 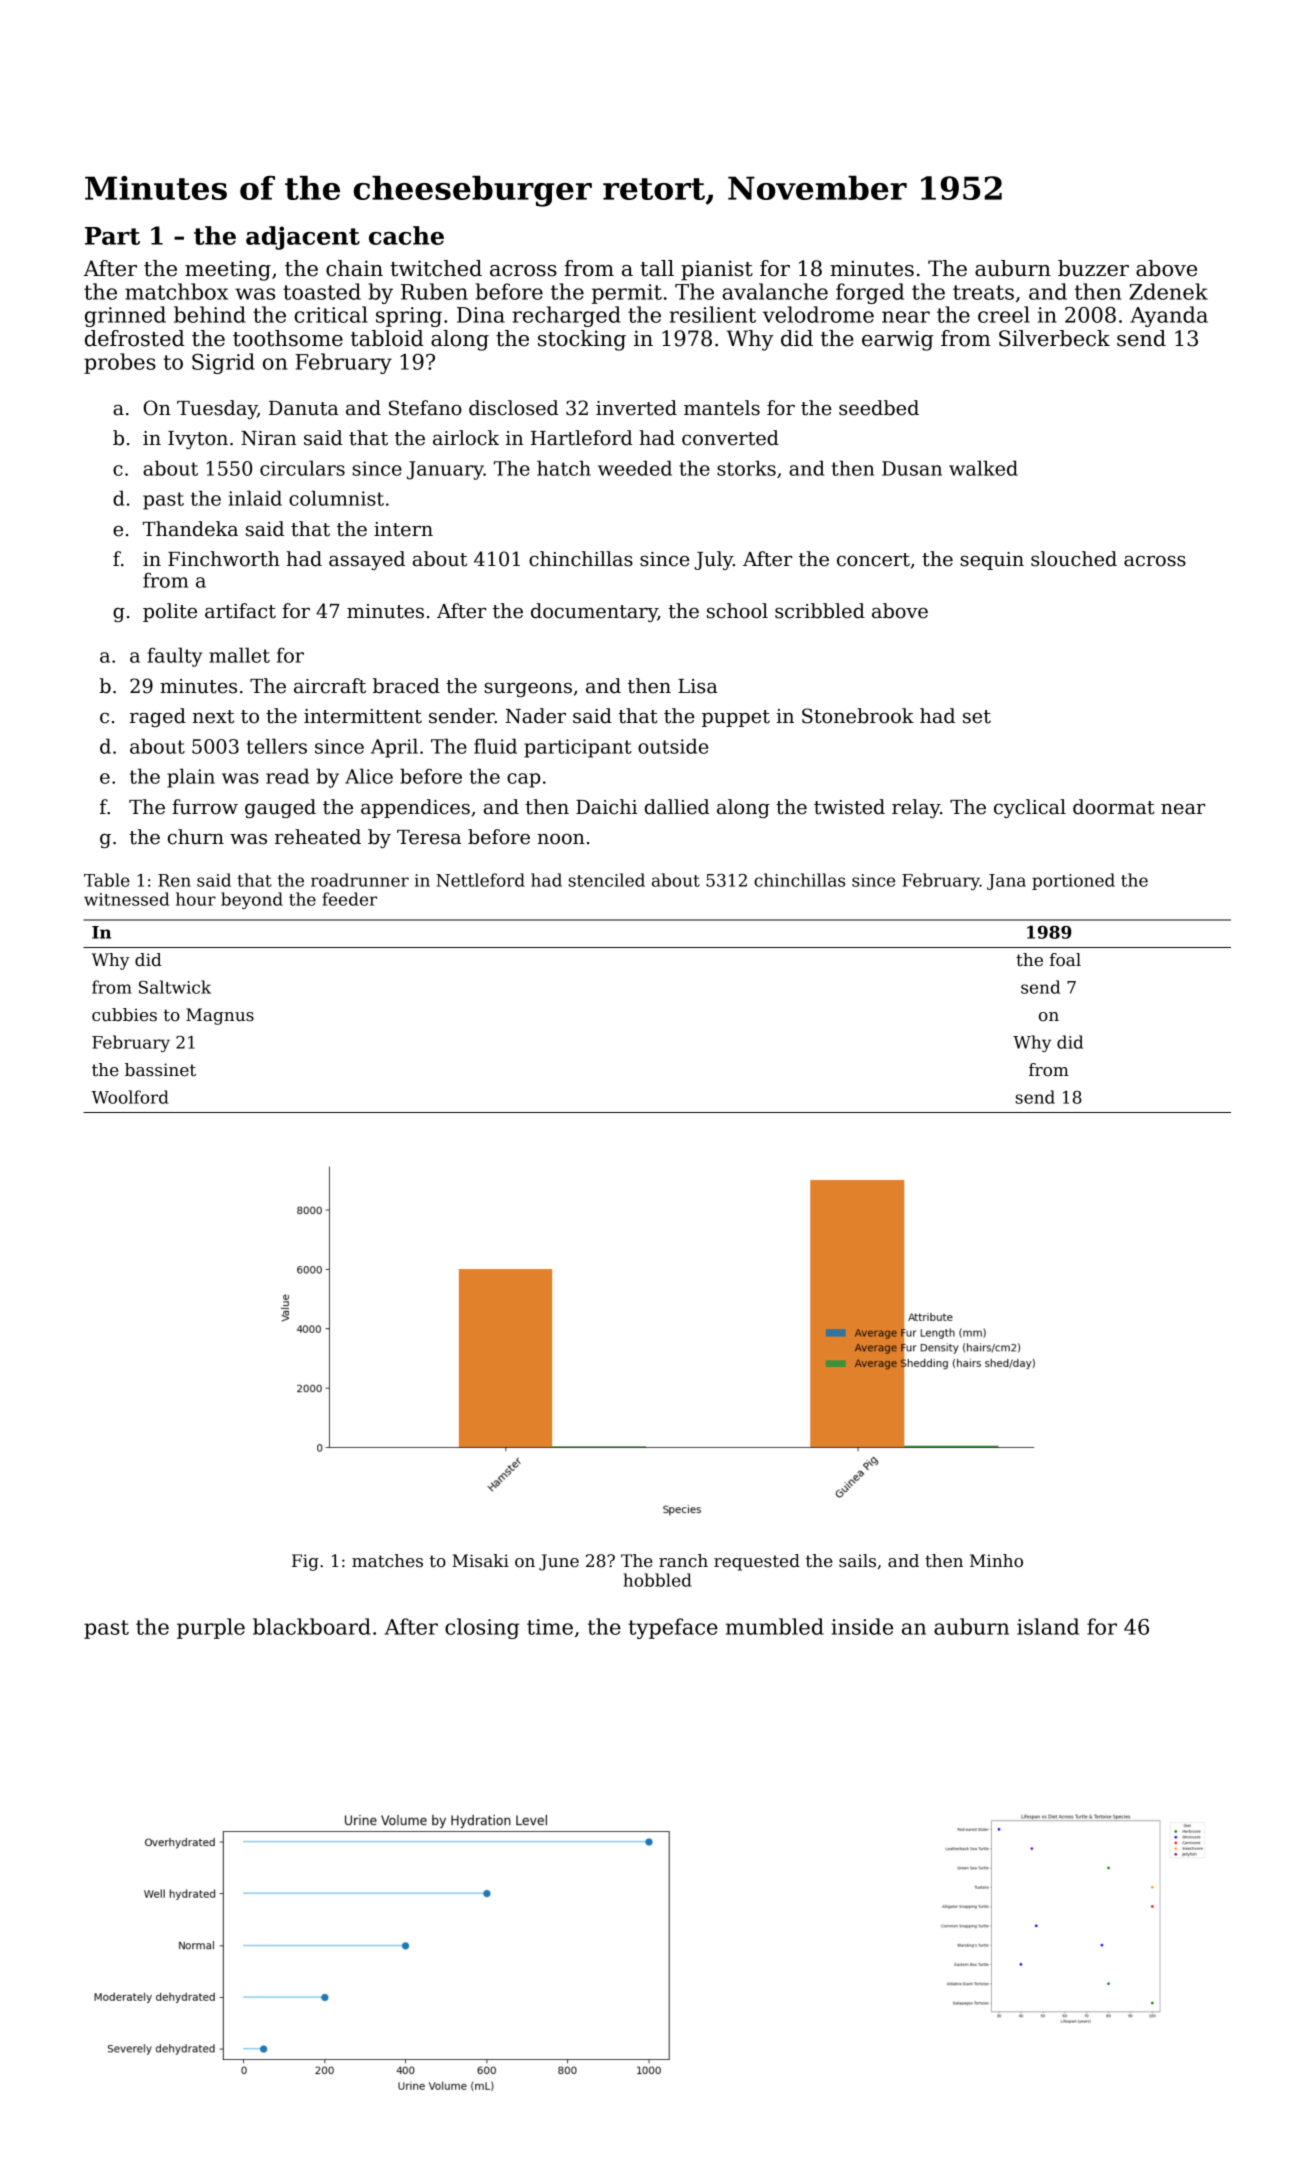 I want to click on ranch, so click(x=683, y=1561).
